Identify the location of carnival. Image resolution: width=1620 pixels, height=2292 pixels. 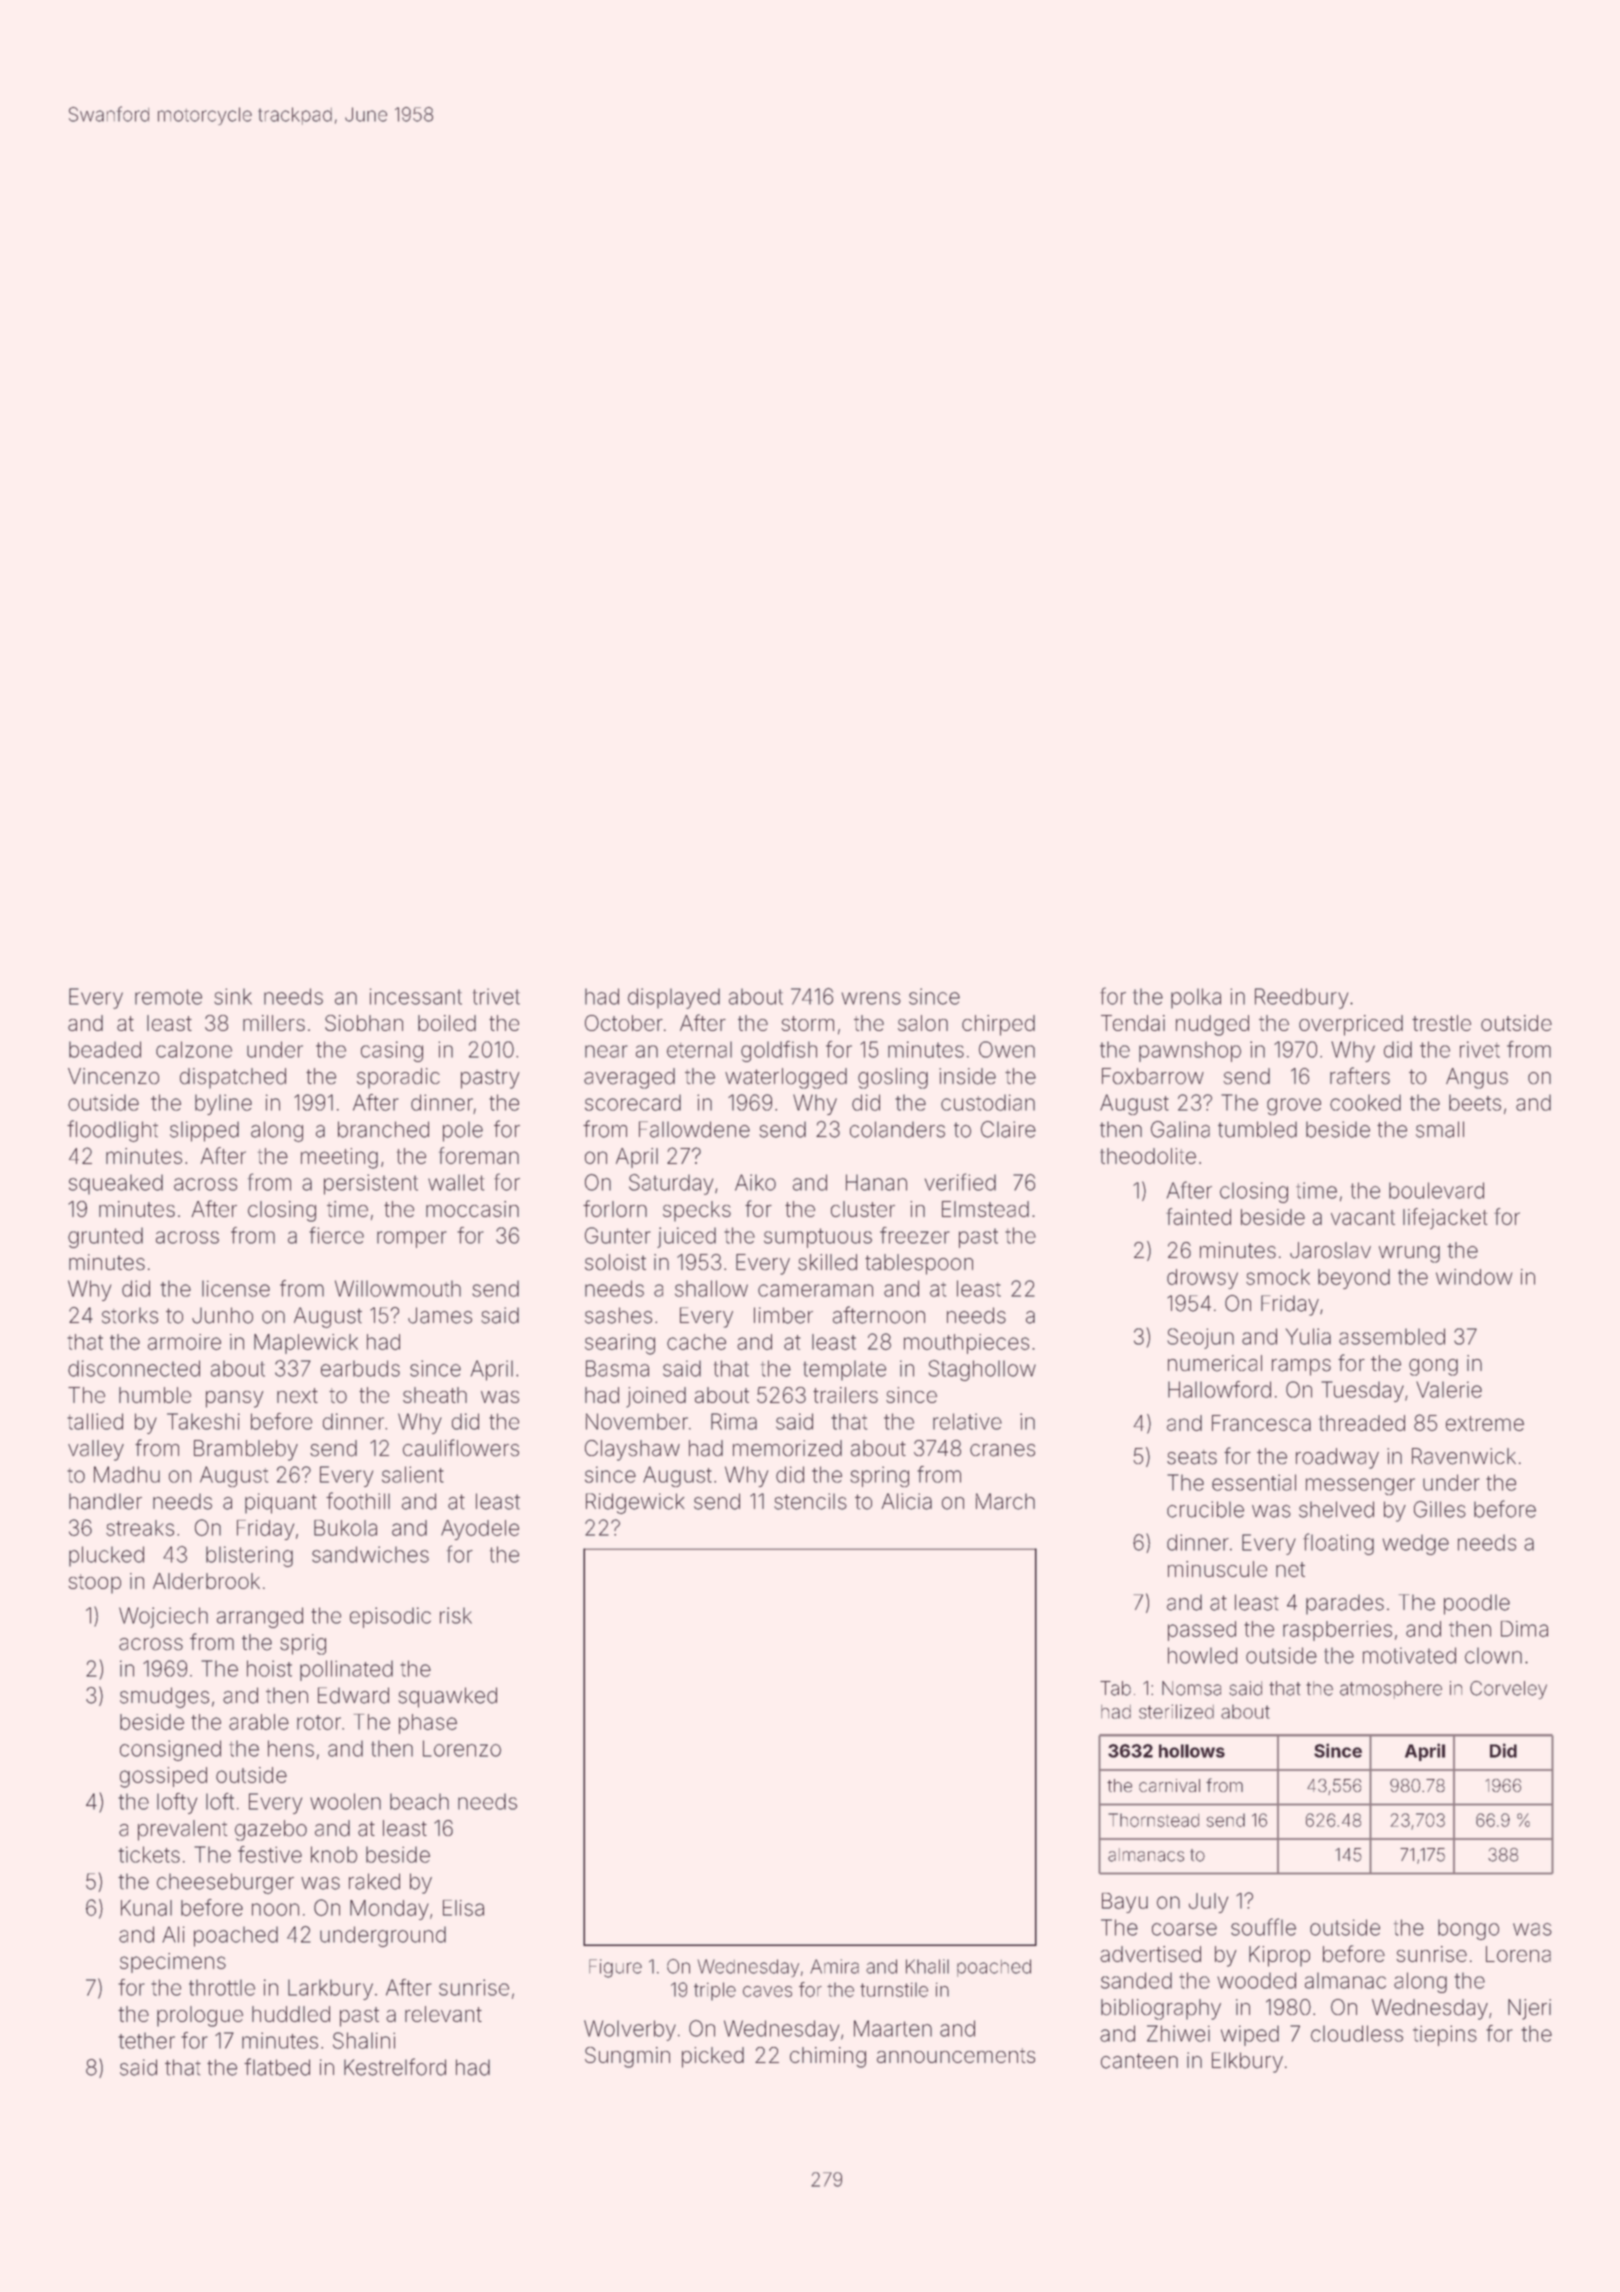
(1169, 1785).
